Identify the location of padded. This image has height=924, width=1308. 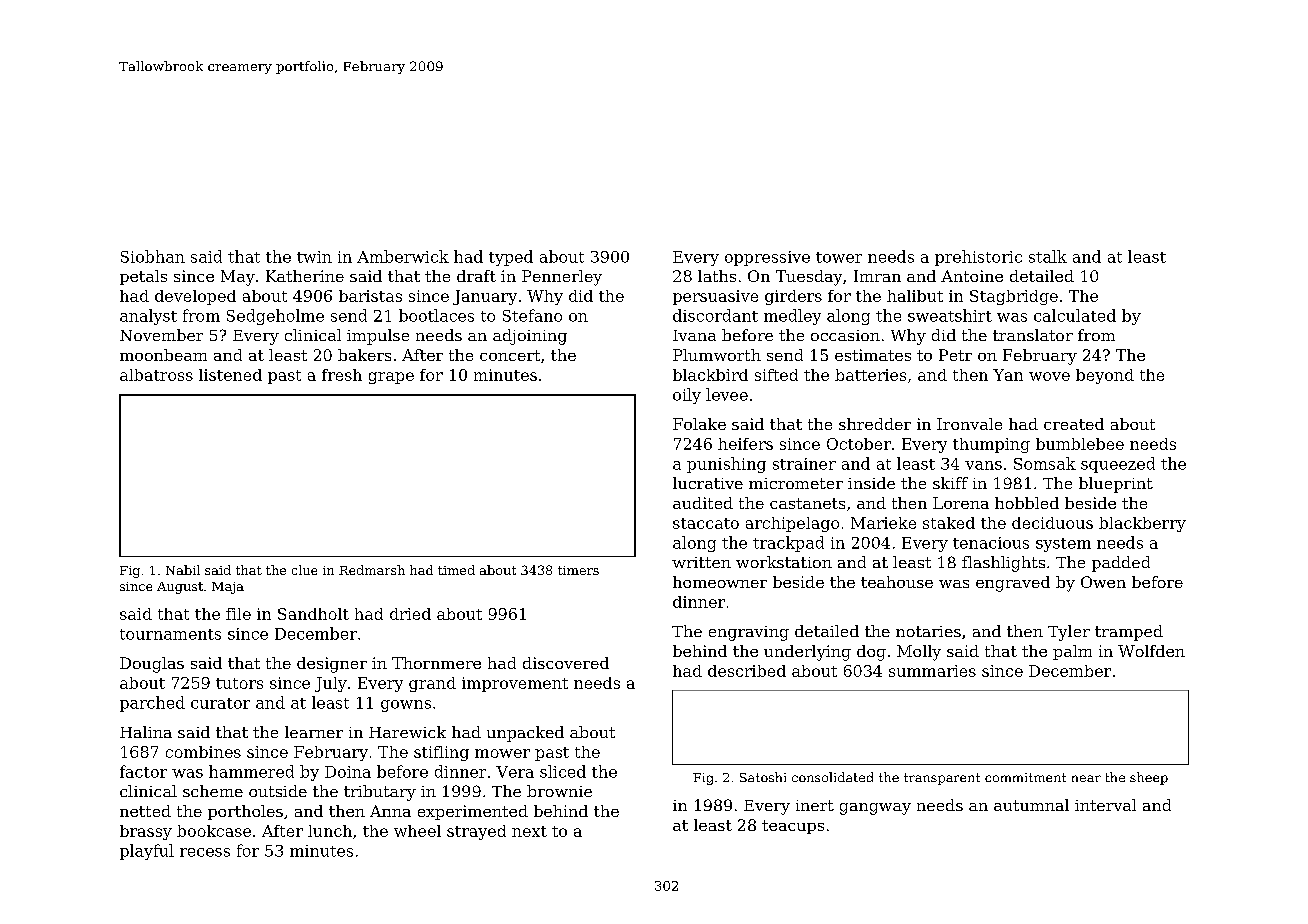
(1121, 564).
